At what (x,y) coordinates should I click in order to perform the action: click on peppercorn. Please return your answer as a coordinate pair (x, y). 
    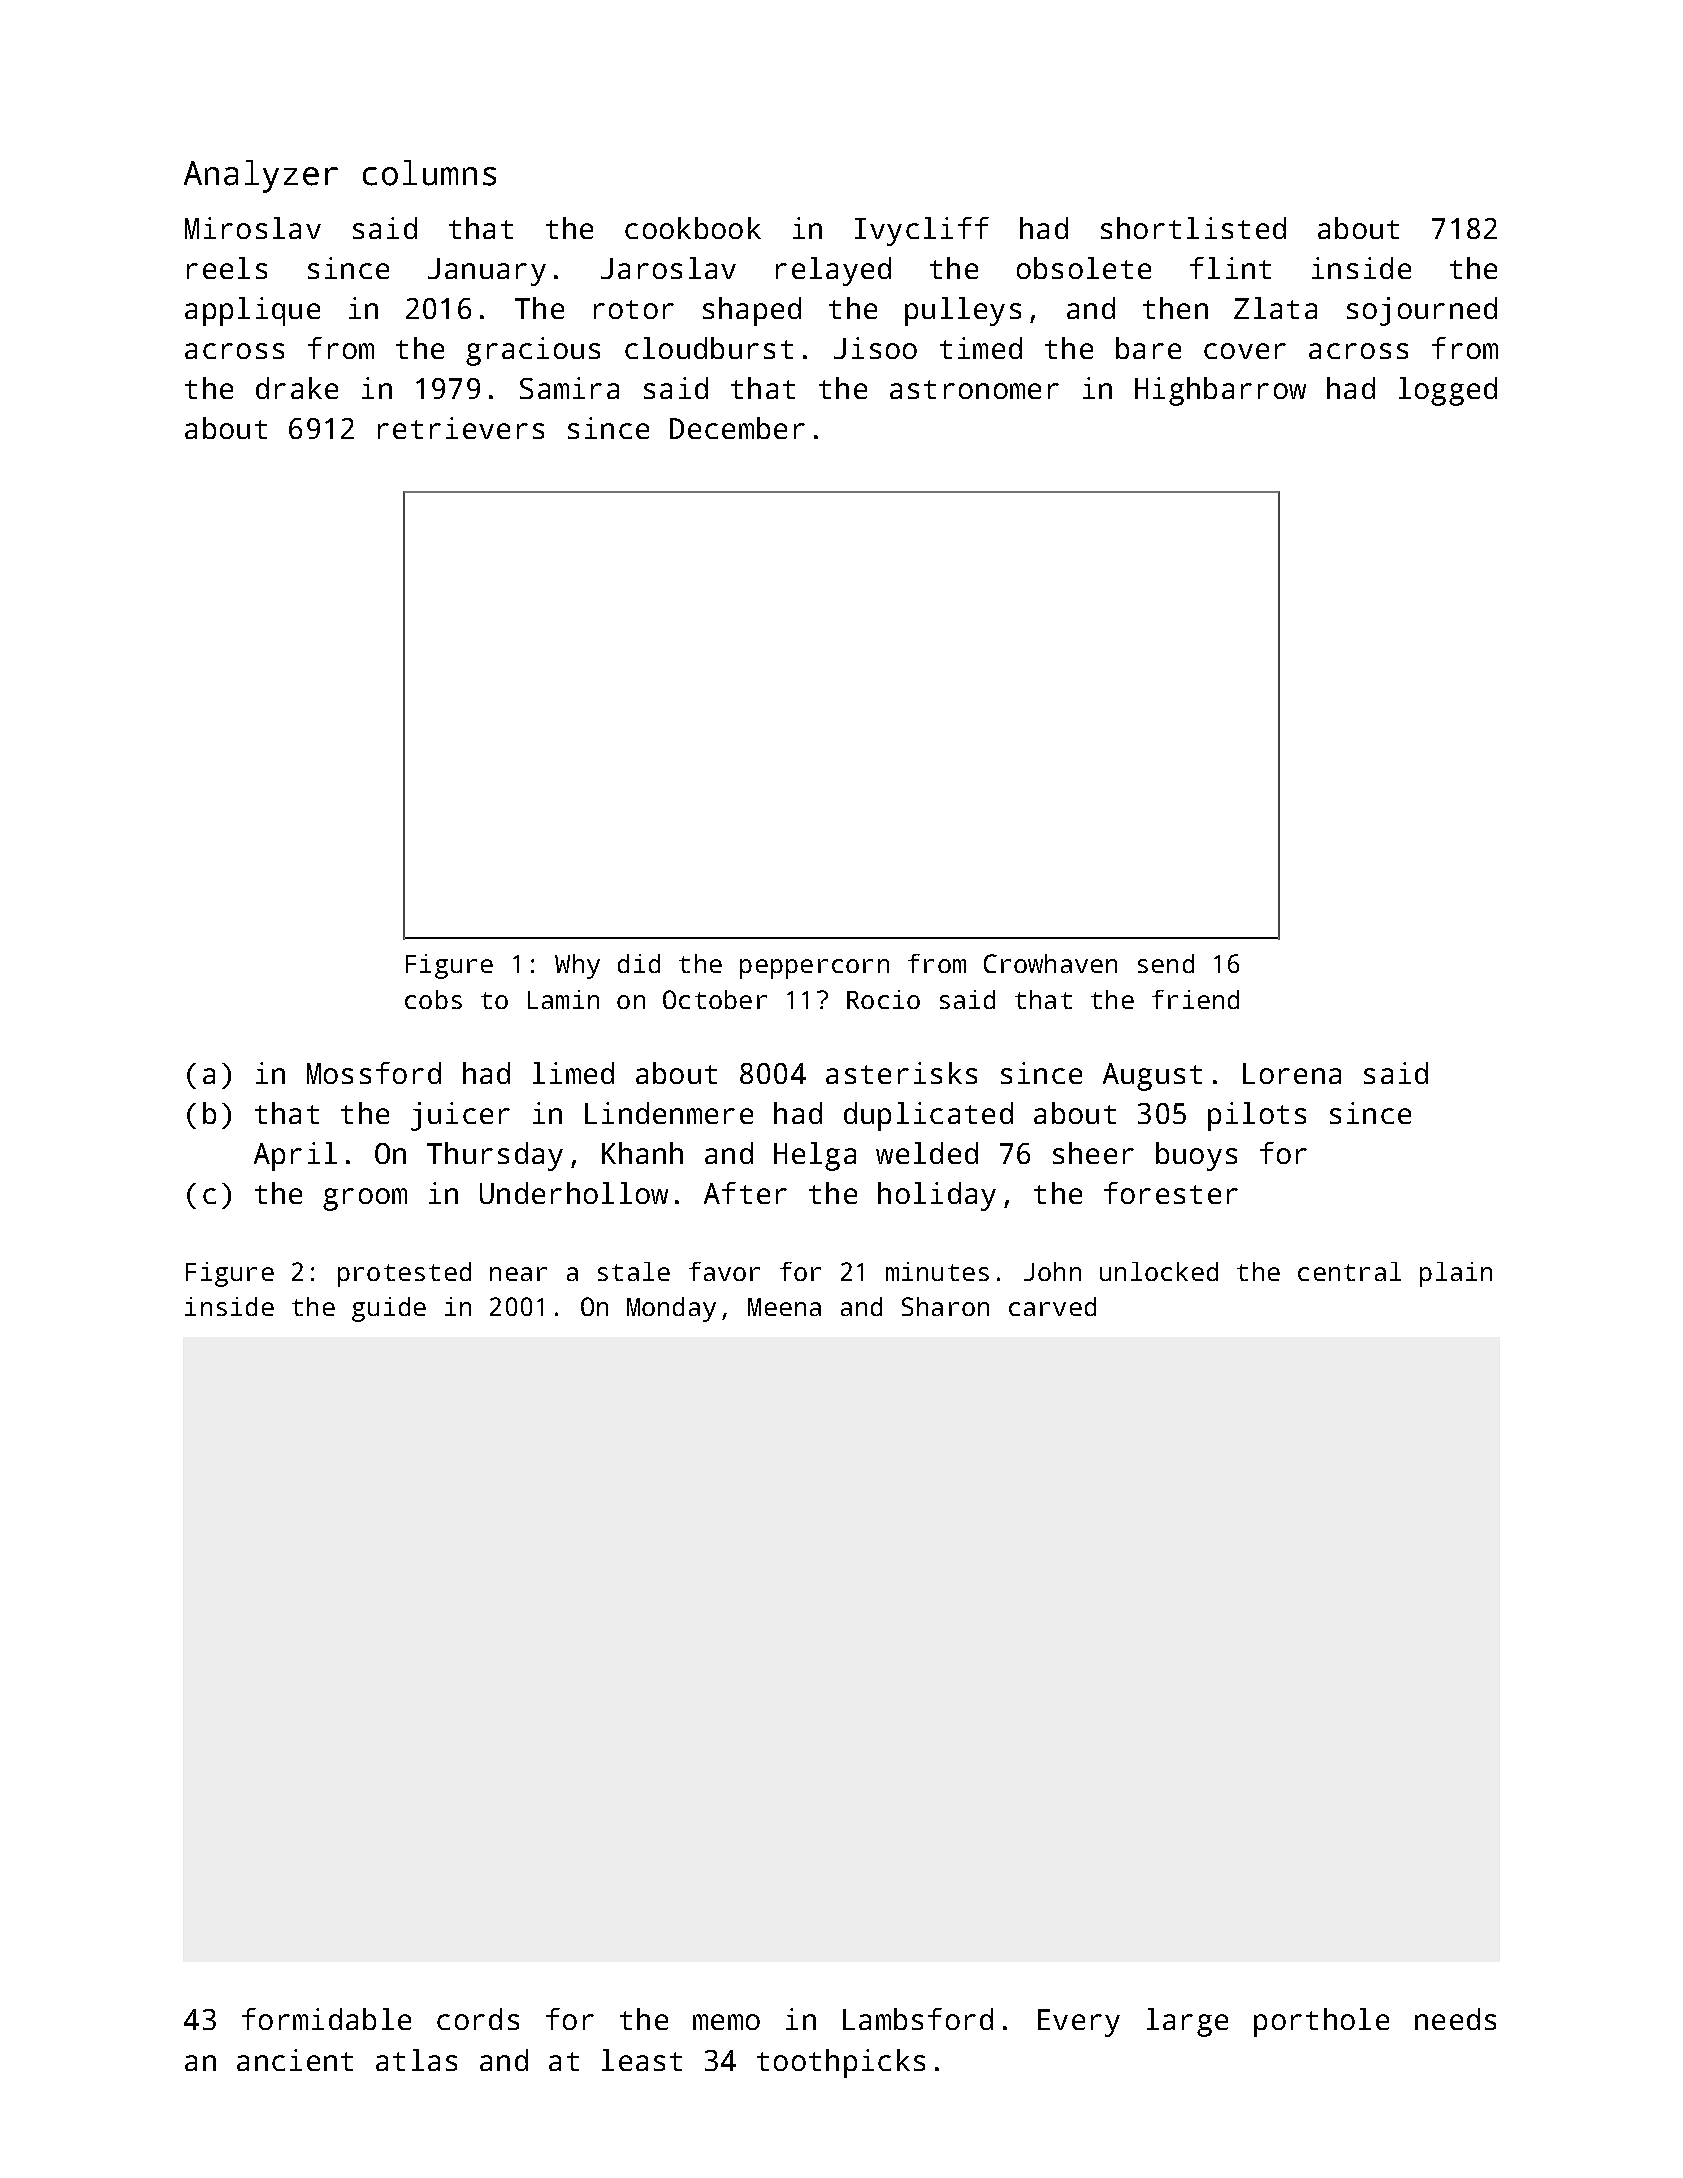
    Looking at the image, I should click on (814, 969).
